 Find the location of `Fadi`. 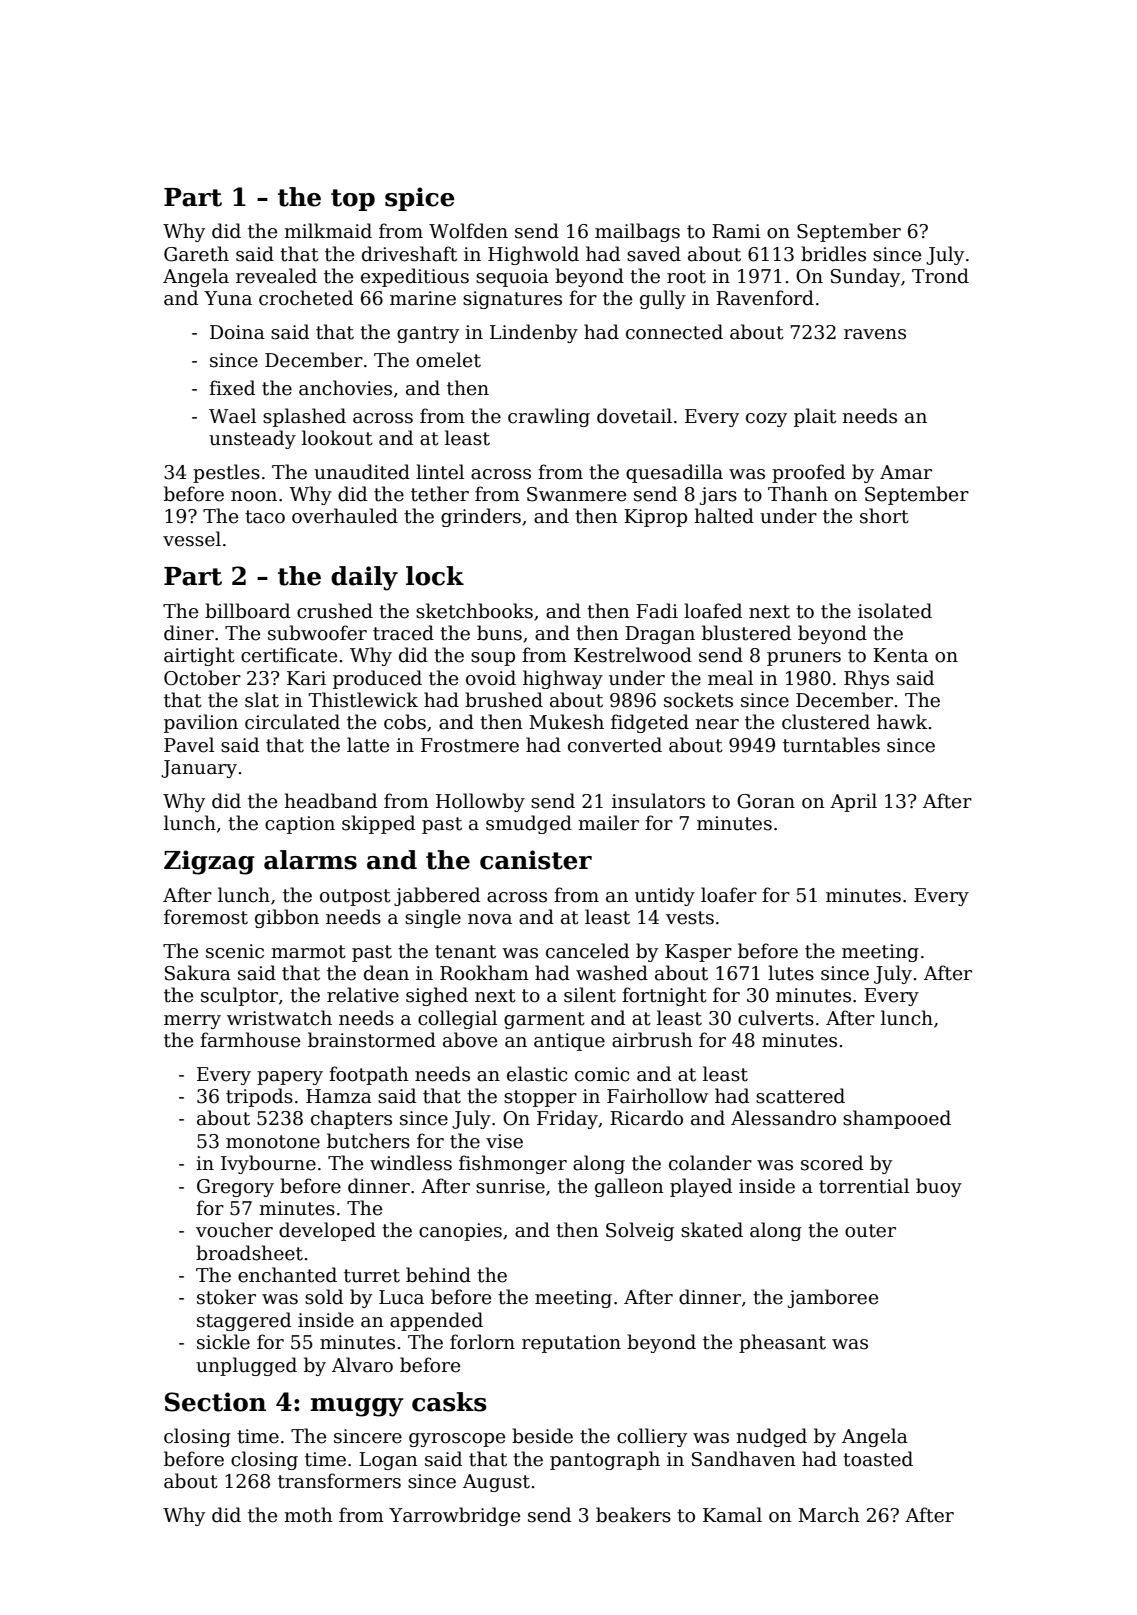

Fadi is located at coordinates (657, 611).
